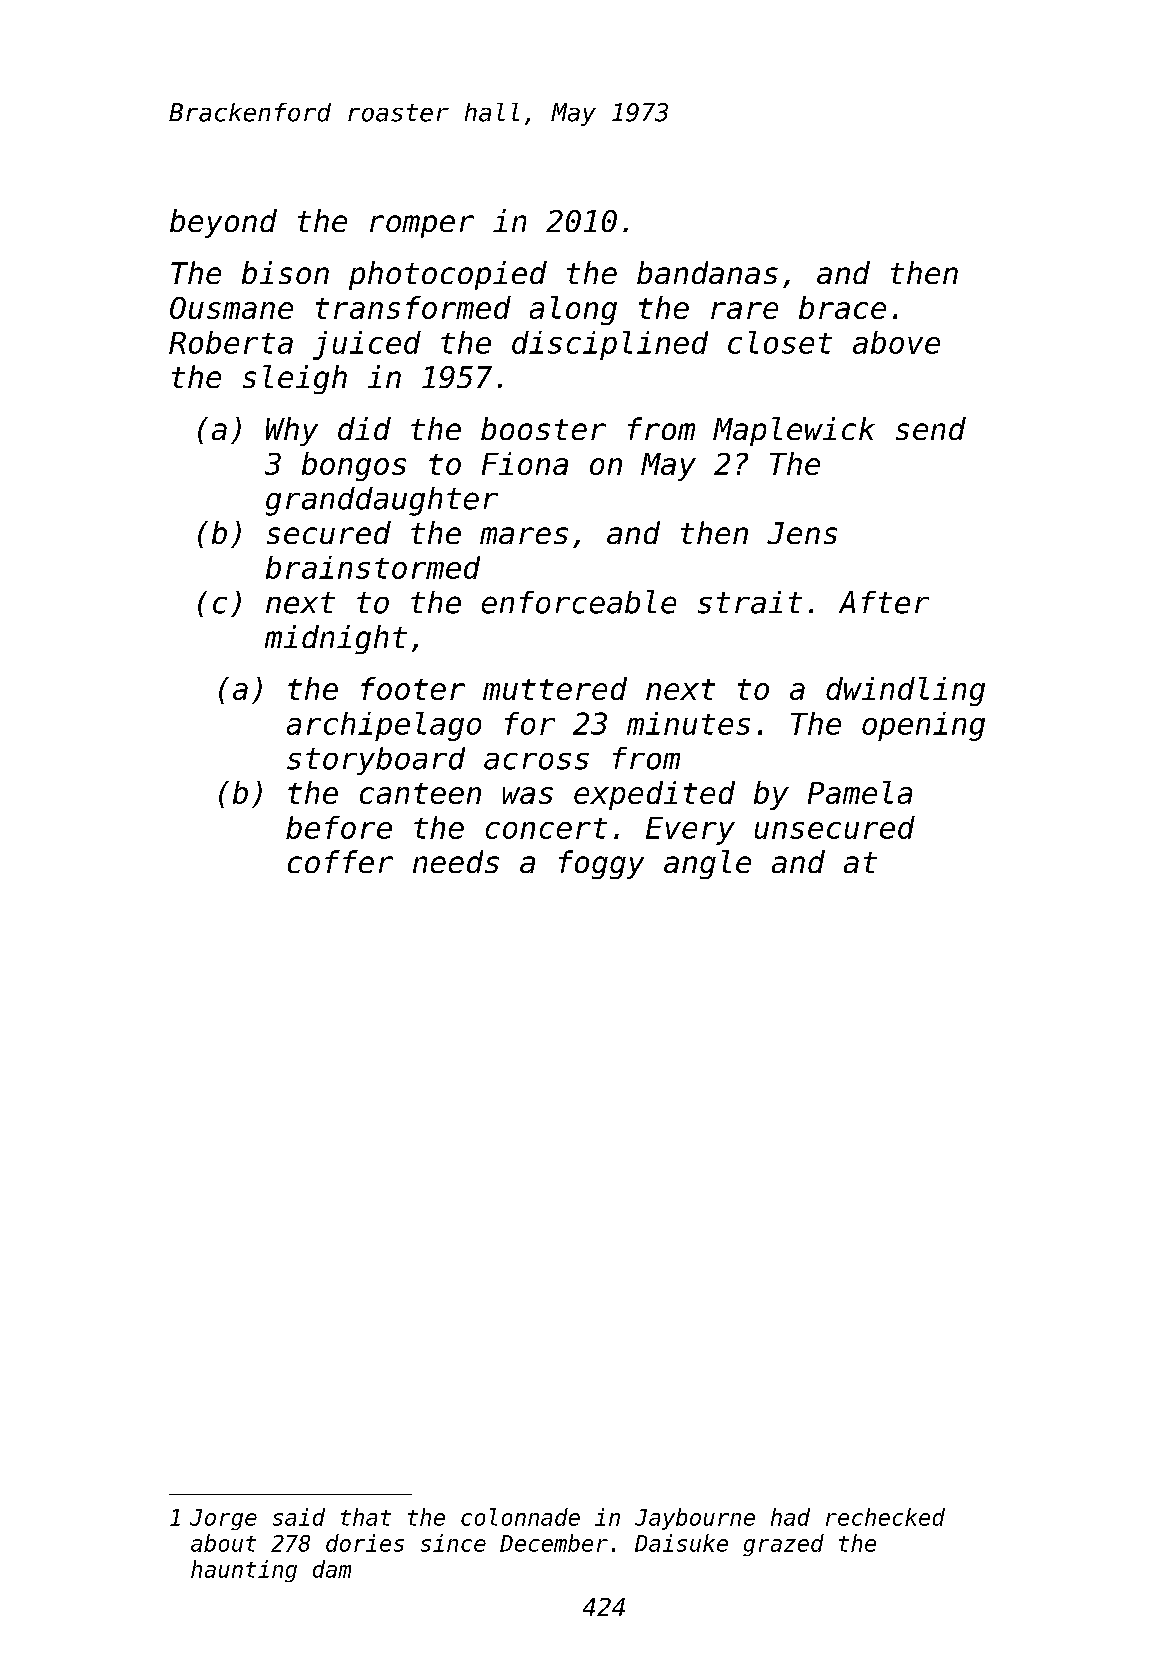 The width and height of the document is (1165, 1654). What do you see at coordinates (223, 223) in the document?
I see `beyond` at bounding box center [223, 223].
